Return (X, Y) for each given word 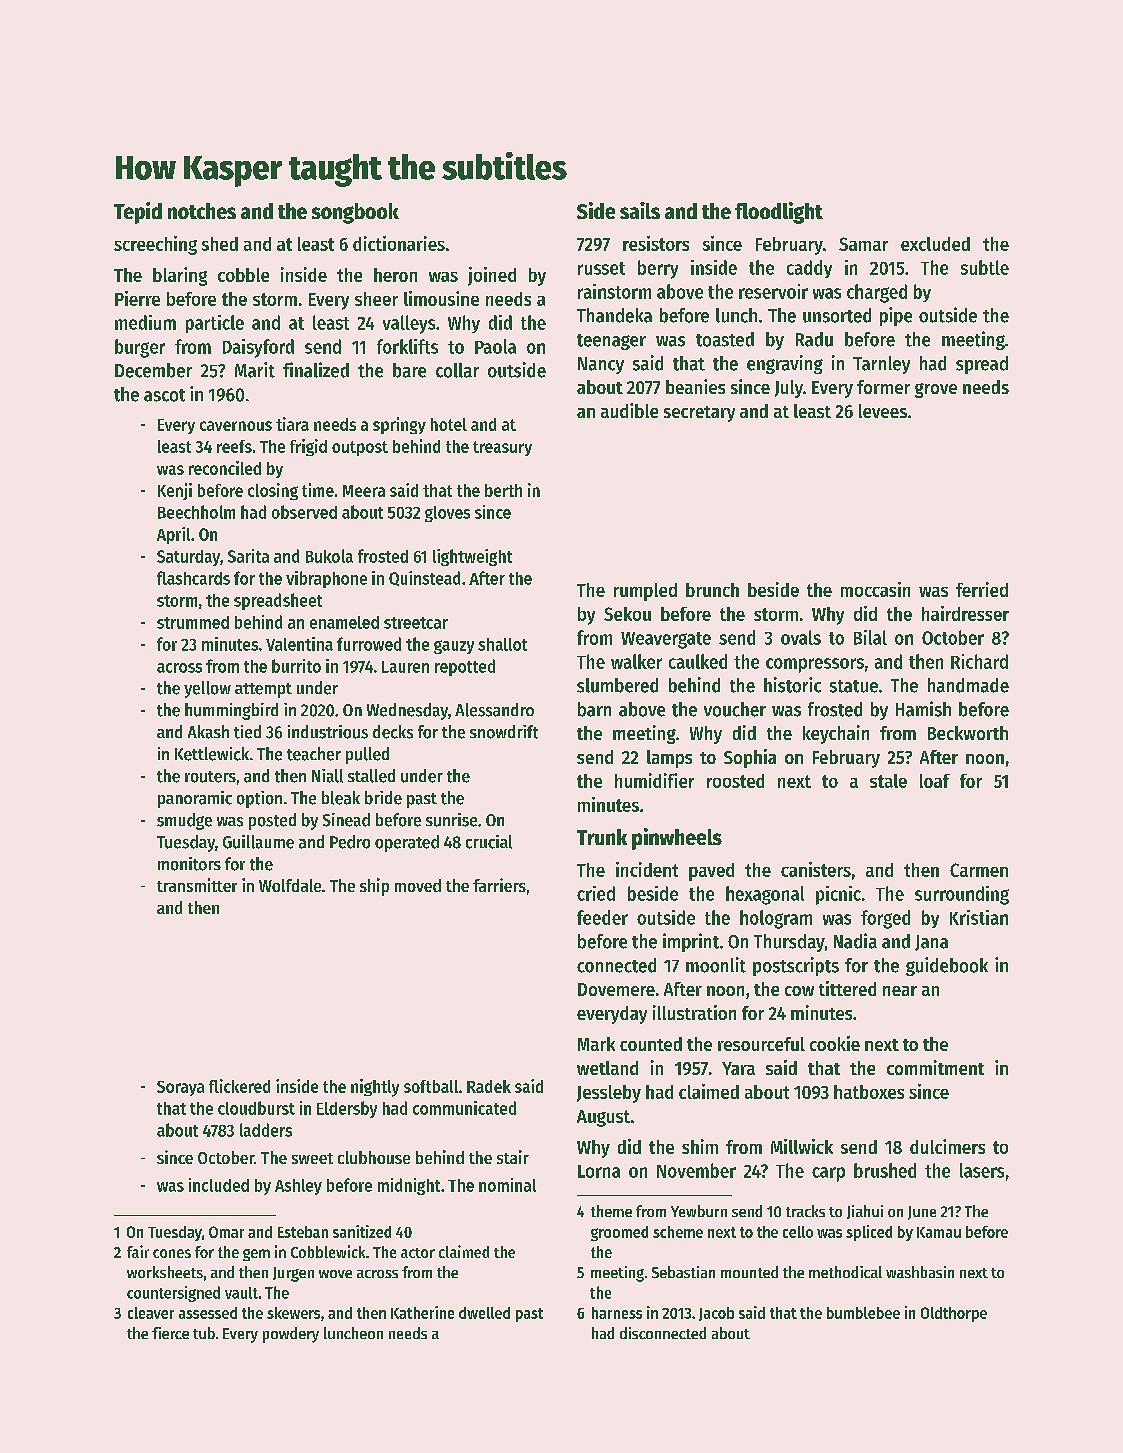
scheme (678, 1232)
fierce (170, 1333)
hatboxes (869, 1092)
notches (202, 211)
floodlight (779, 213)
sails (640, 210)
